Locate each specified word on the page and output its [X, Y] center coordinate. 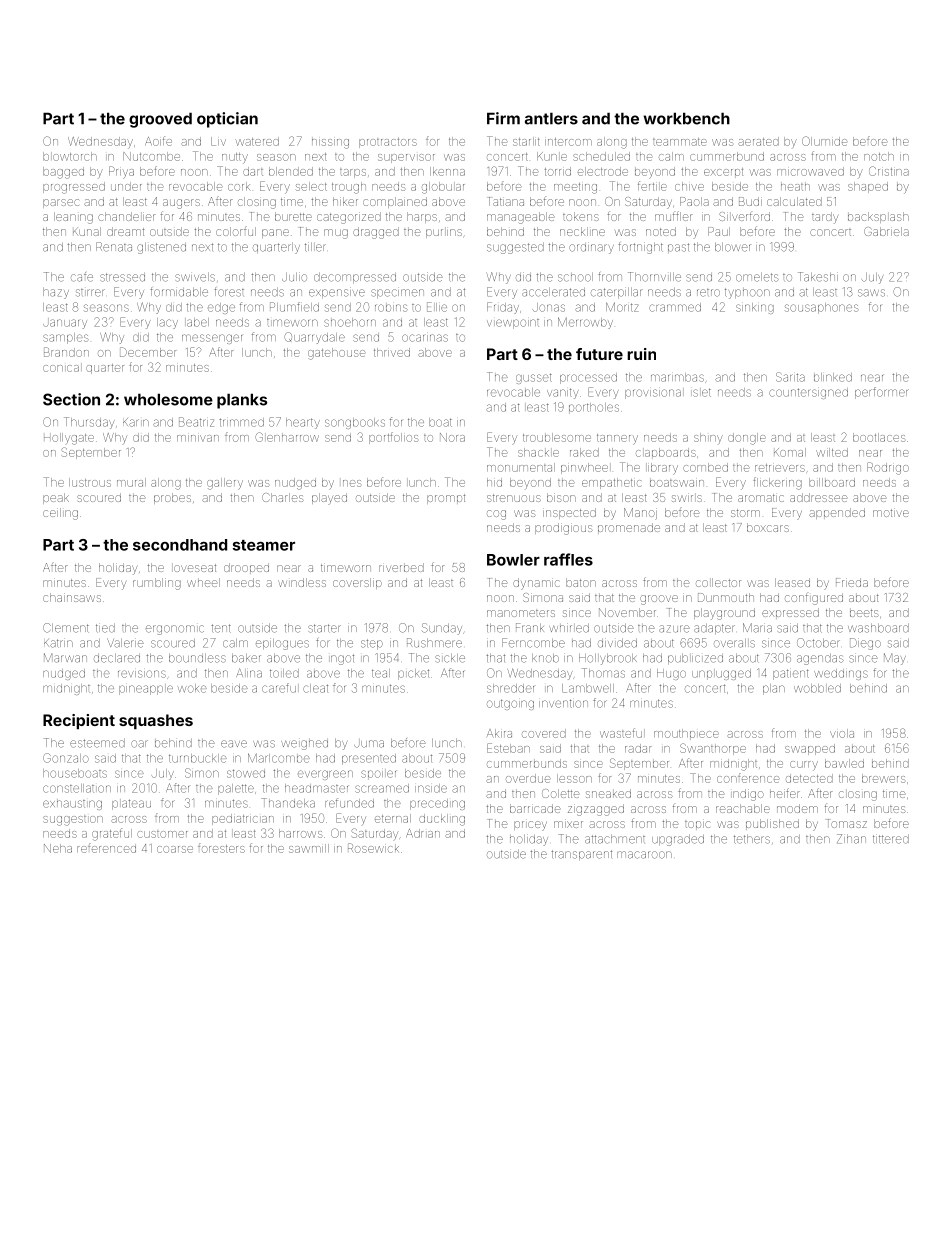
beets [864, 613]
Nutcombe [151, 156]
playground [724, 614]
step [372, 644]
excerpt [723, 172]
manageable [520, 218]
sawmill [309, 848]
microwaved [810, 171]
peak [56, 498]
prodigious [564, 529]
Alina [249, 673]
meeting [575, 188]
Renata [114, 247]
